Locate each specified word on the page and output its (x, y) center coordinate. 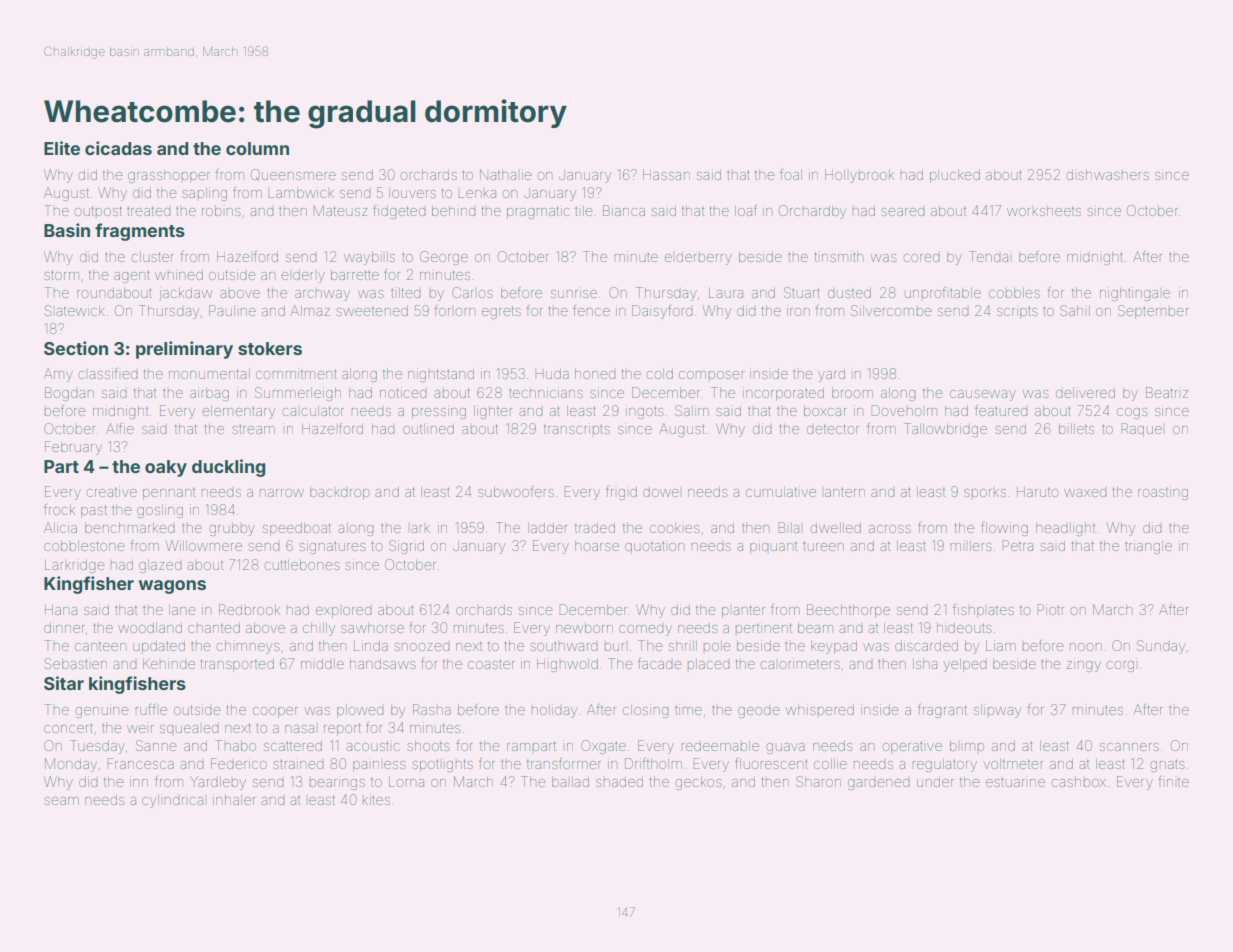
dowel (661, 492)
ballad (570, 782)
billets (1076, 429)
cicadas (118, 148)
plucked (955, 176)
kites (376, 799)
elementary (238, 412)
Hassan (666, 174)
